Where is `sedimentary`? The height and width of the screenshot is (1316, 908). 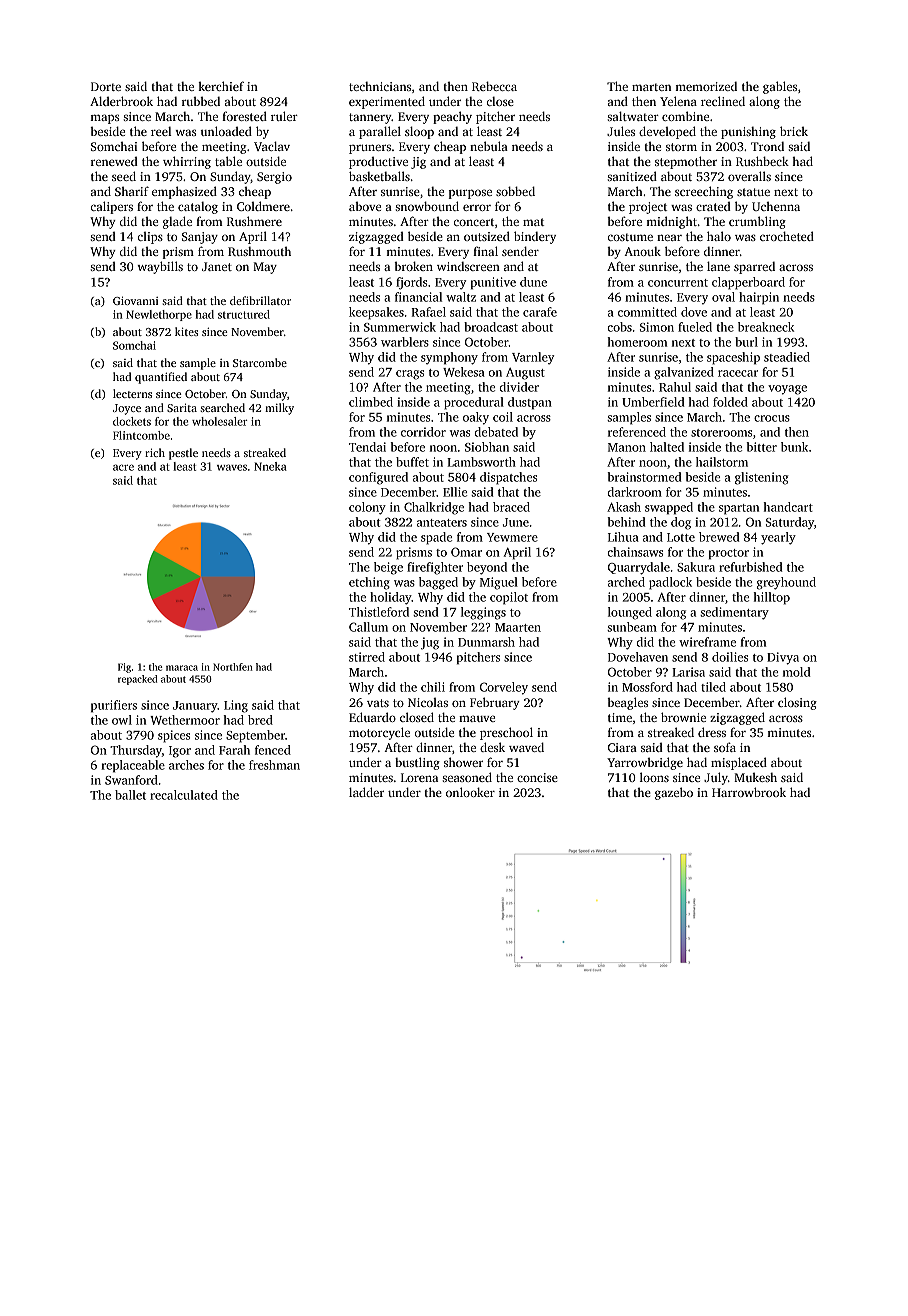
sedimentary is located at coordinates (734, 613).
